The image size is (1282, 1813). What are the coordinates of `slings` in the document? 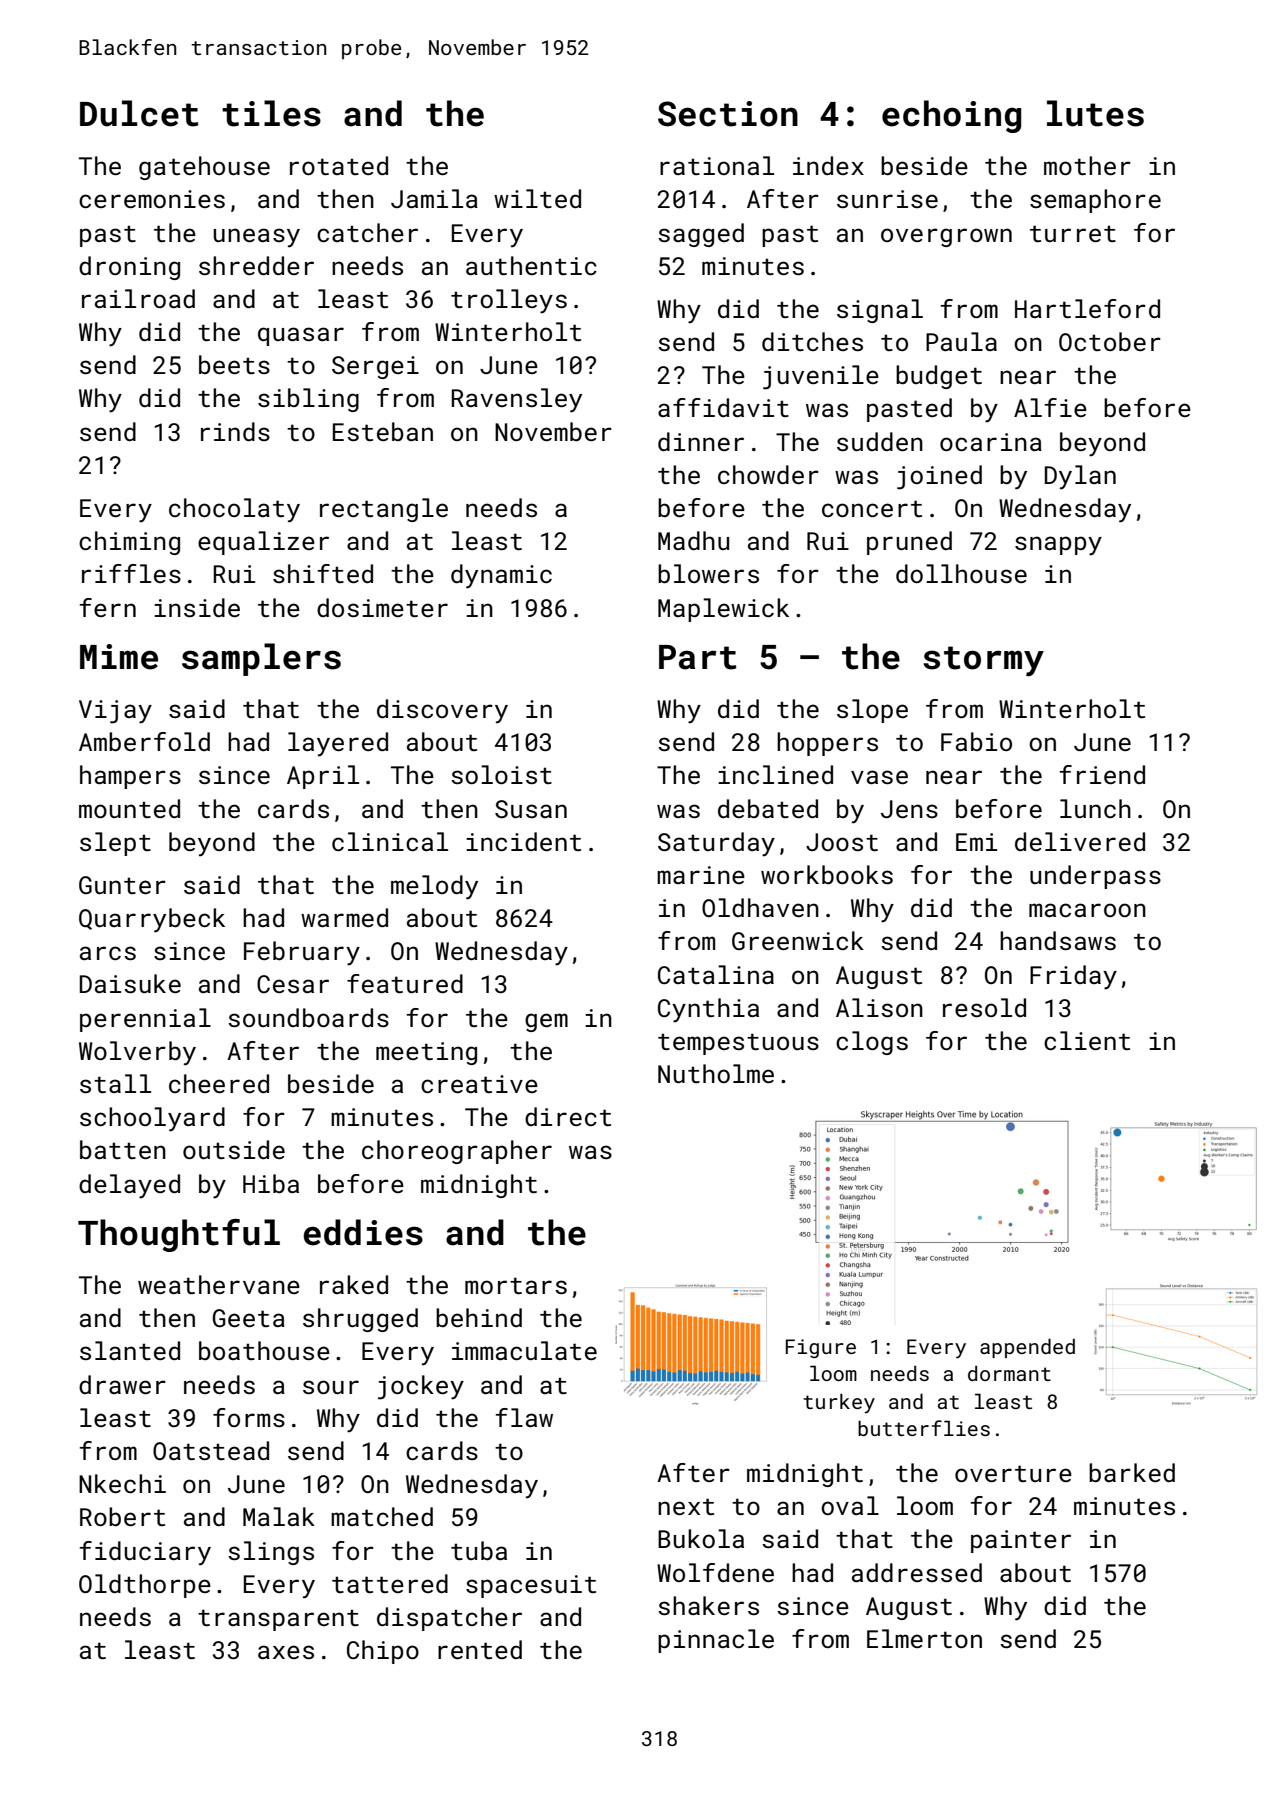 It's located at (271, 1553).
